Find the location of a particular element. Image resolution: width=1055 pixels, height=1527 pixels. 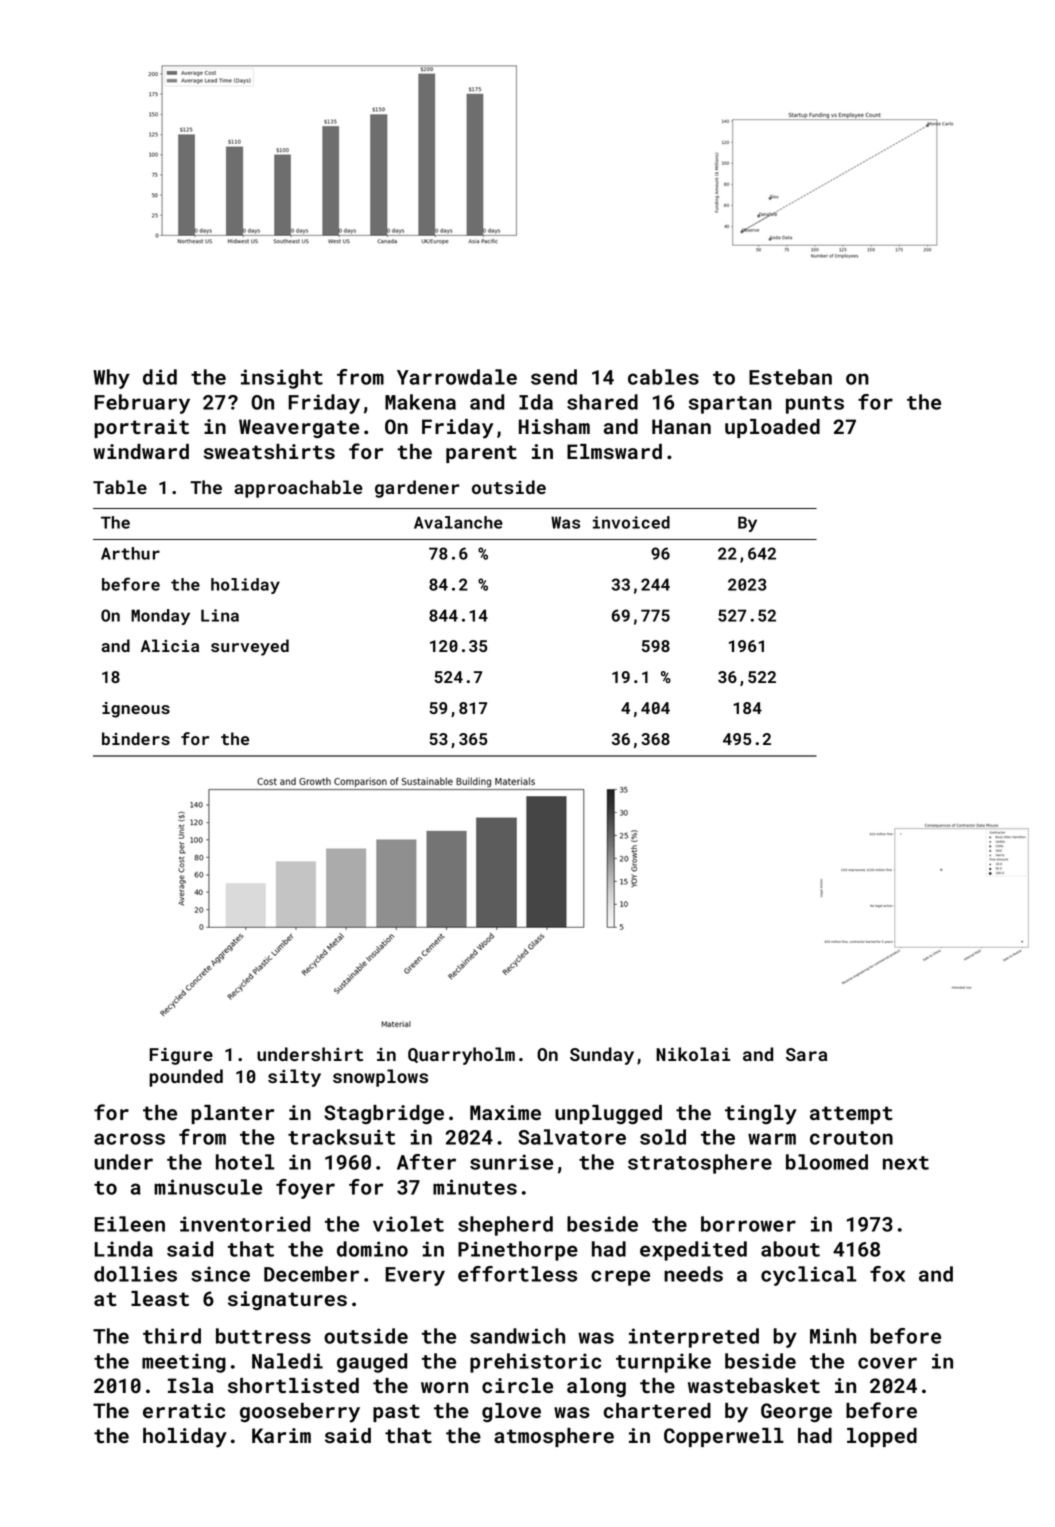

Sara is located at coordinates (806, 1054).
